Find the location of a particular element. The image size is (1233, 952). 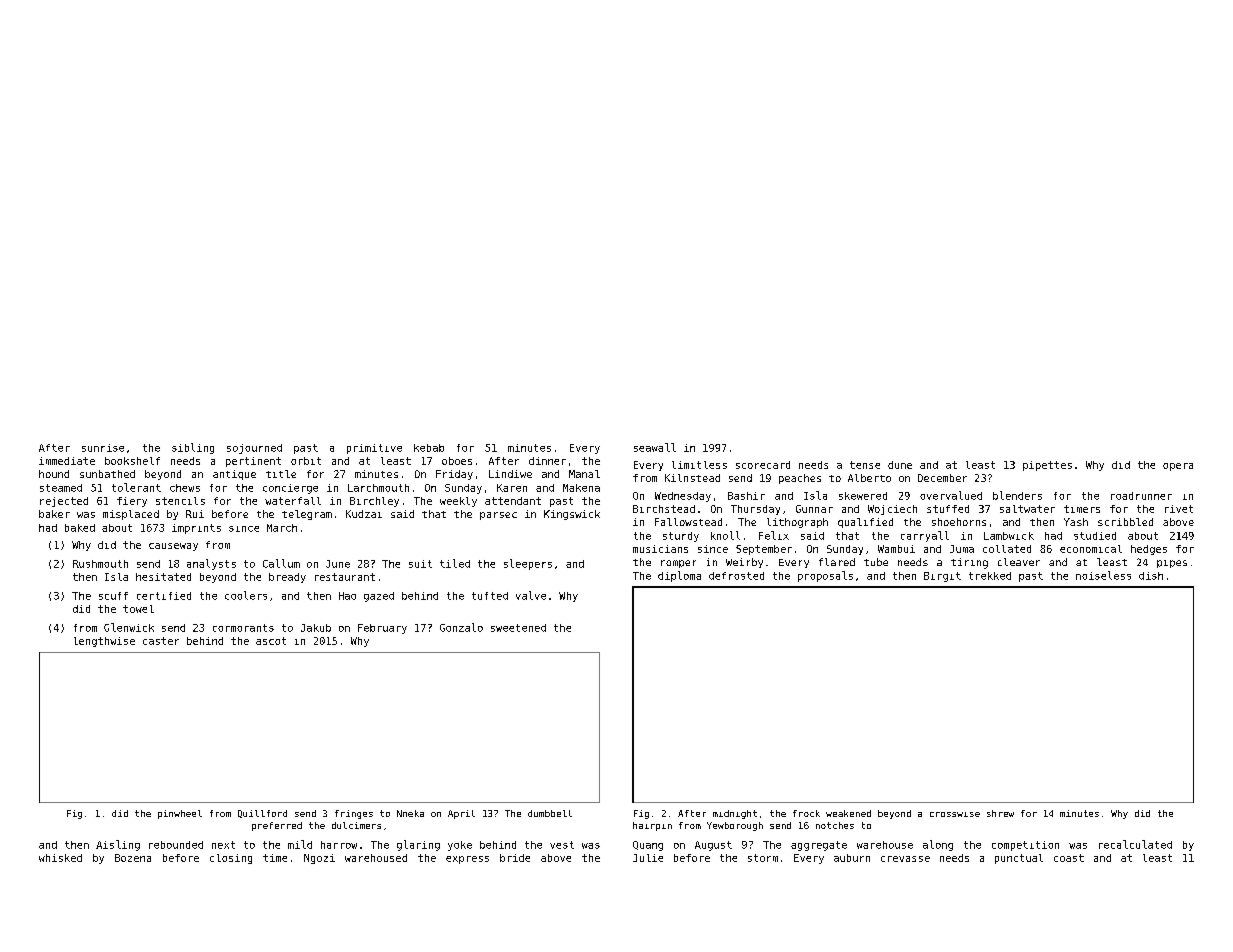

Julie is located at coordinates (648, 858).
